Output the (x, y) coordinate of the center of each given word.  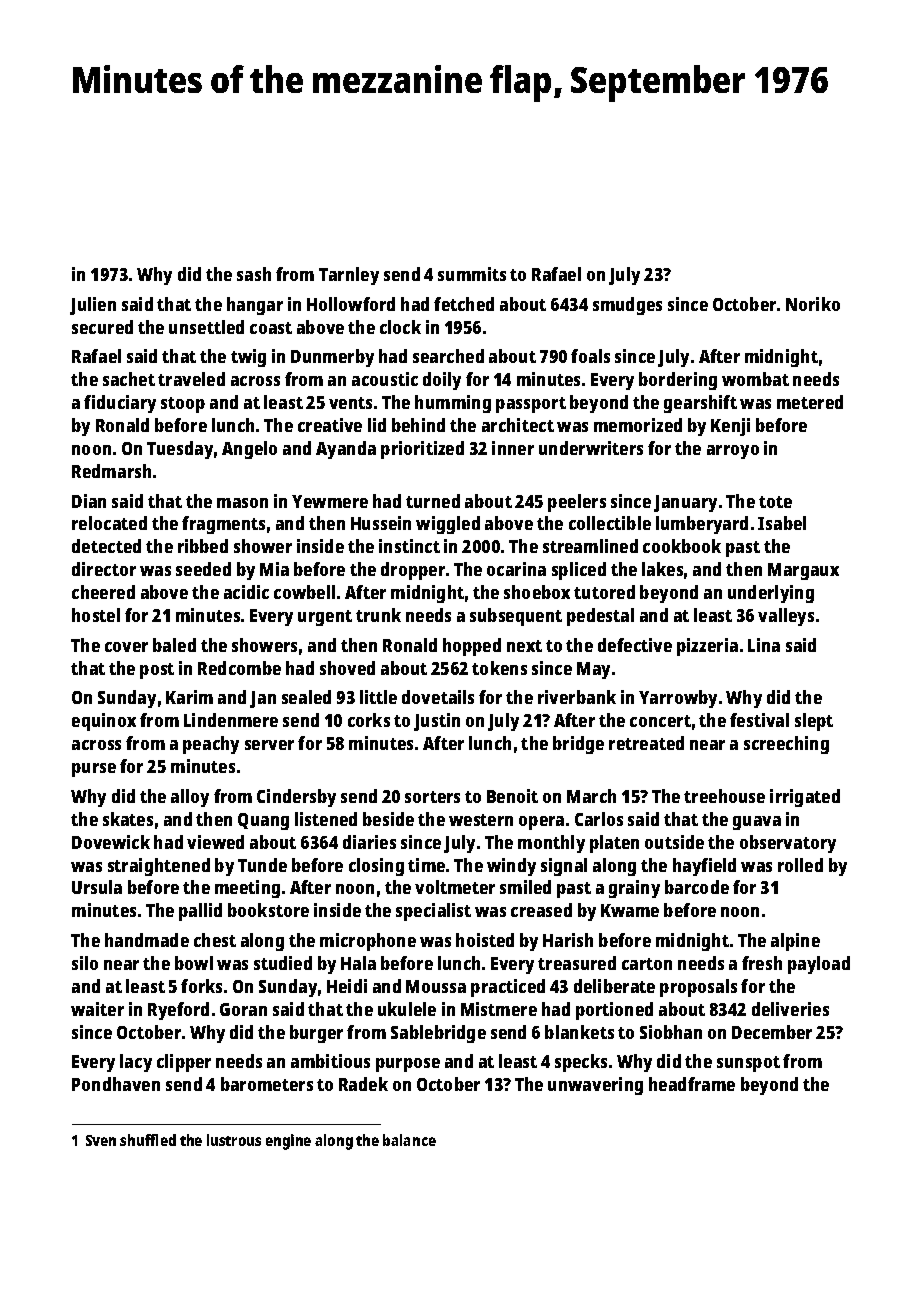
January (685, 503)
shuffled (148, 1140)
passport (531, 405)
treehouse (724, 796)
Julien (93, 306)
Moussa (436, 986)
